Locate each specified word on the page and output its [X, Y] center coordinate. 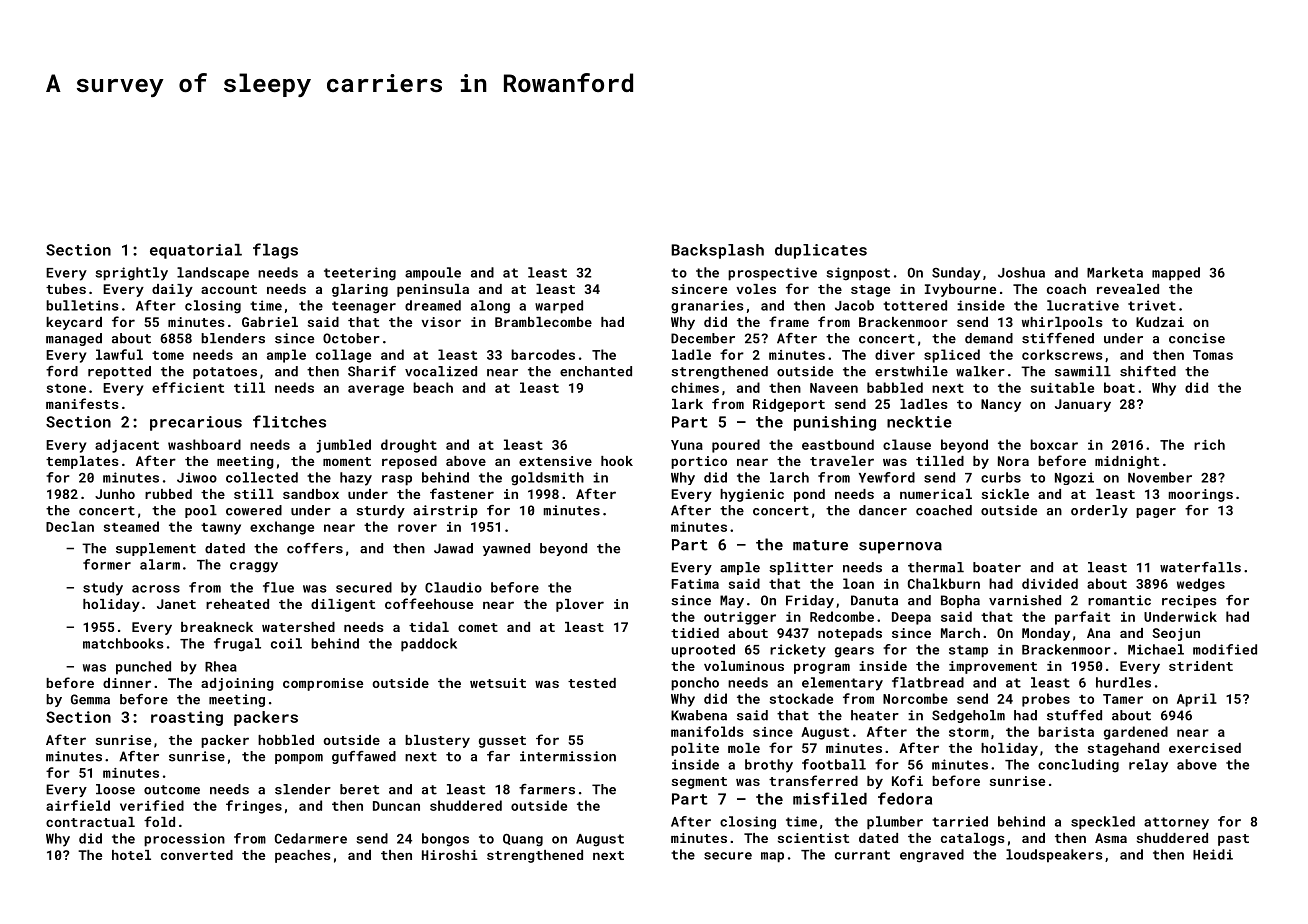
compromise [323, 684]
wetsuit [498, 683]
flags [275, 251]
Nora [1013, 461]
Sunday [956, 274]
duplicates [821, 251]
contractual [90, 822]
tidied [695, 633]
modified [1225, 649]
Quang [523, 840]
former [107, 564]
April [1197, 700]
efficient [188, 387]
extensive [555, 461]
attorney [1176, 823]
